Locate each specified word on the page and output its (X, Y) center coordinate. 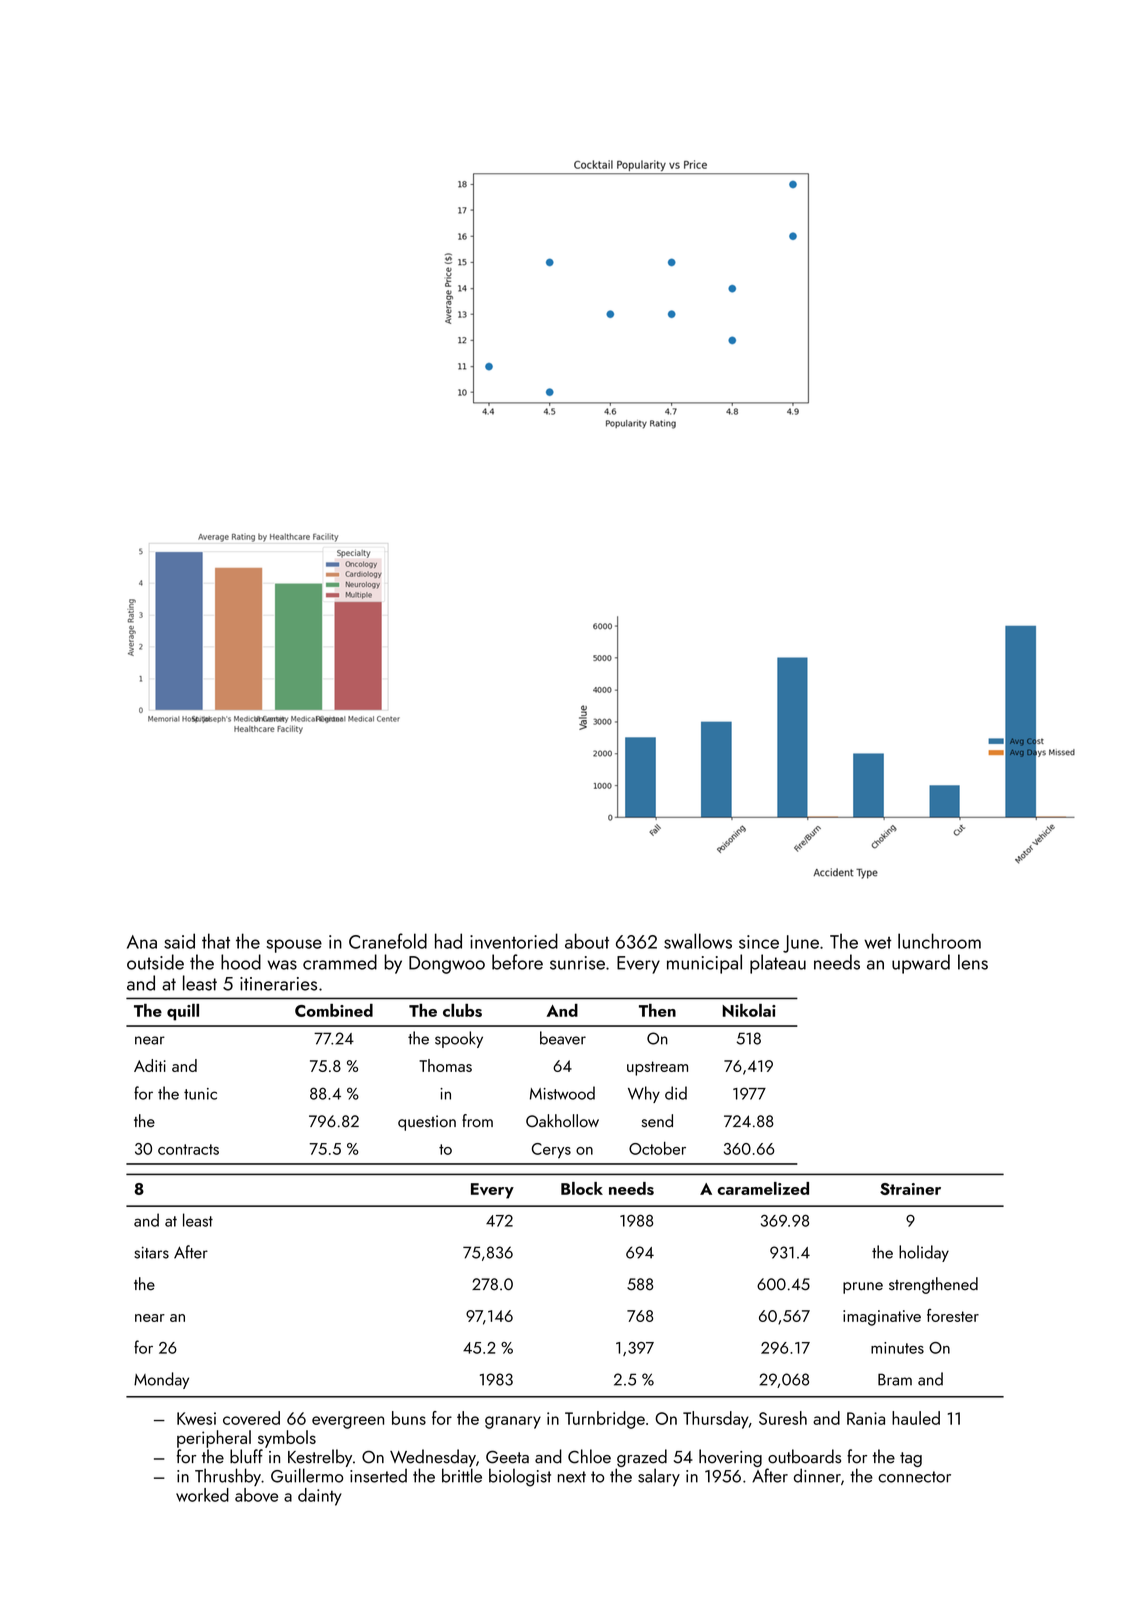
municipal (704, 964)
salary (659, 1477)
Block (582, 1188)
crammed (340, 962)
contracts (188, 1149)
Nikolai (749, 1010)
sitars (151, 1252)
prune (863, 1288)
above (256, 1495)
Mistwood (562, 1093)
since (759, 942)
